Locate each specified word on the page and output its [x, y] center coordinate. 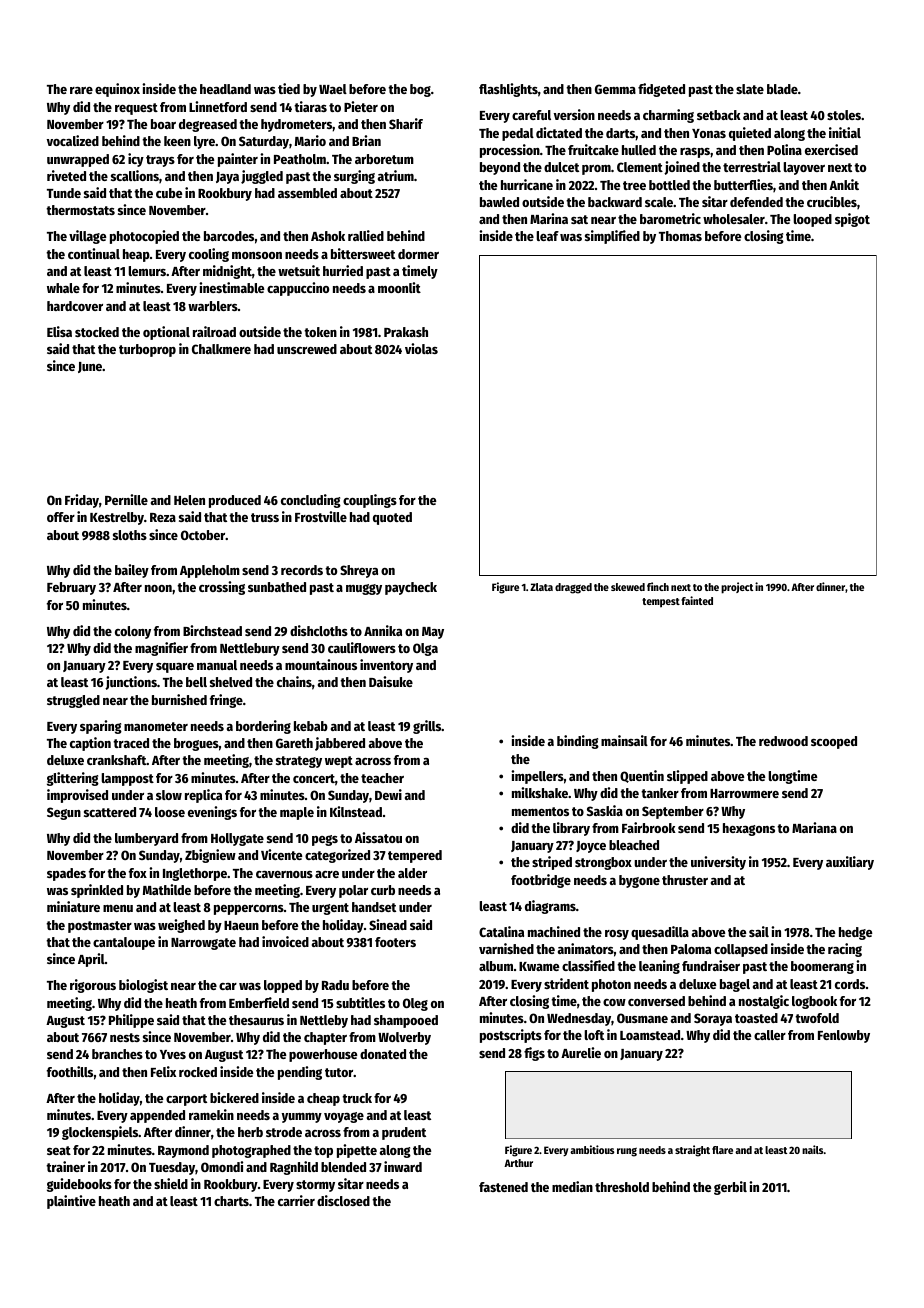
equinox [117, 90]
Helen [189, 500]
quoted [392, 518]
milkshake [540, 792]
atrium [396, 175]
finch [658, 586]
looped [812, 220]
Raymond [183, 1151]
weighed [181, 926]
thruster [685, 880]
